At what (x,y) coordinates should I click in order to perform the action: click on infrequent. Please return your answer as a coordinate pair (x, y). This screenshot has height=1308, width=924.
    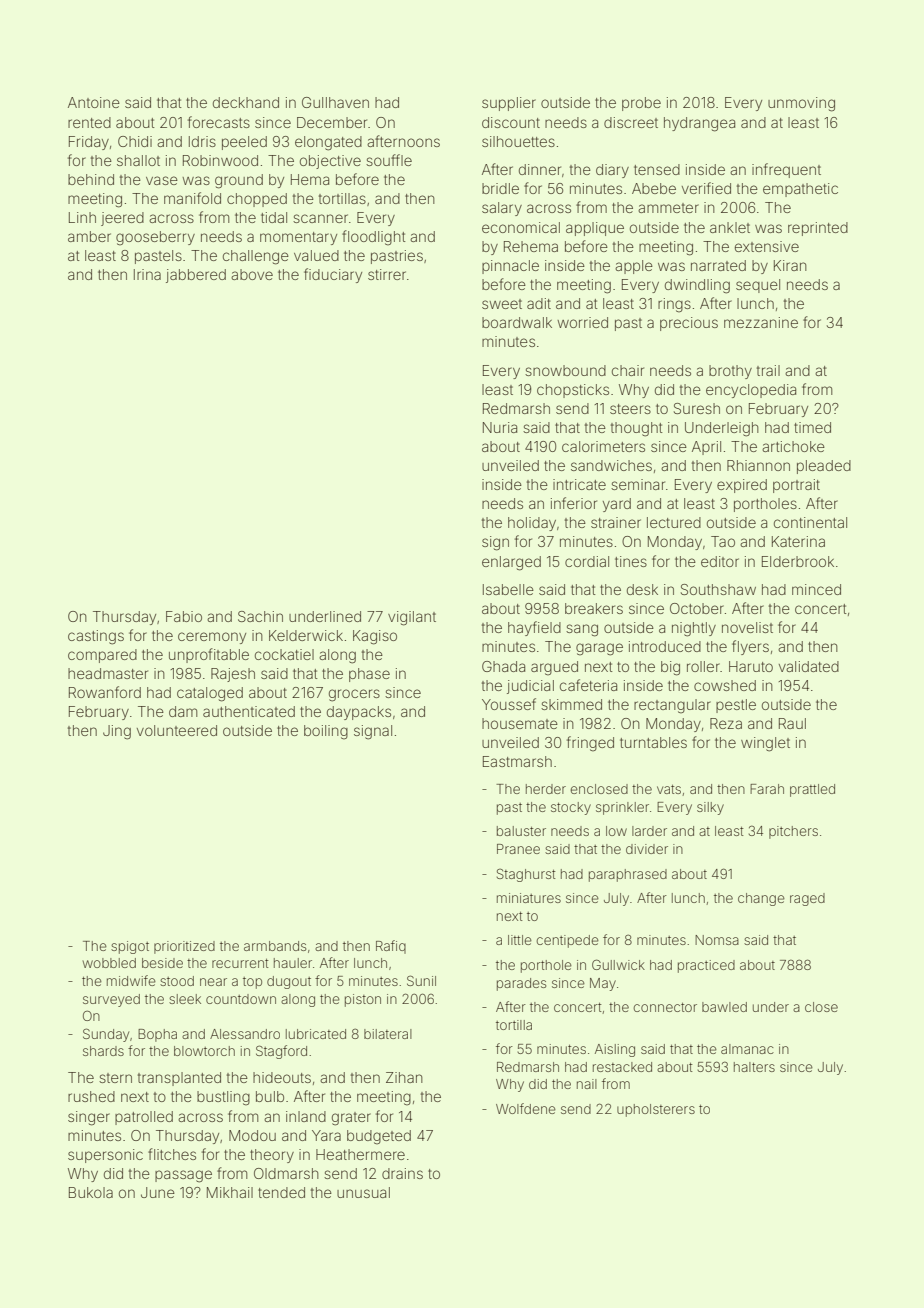
    Looking at the image, I should click on (786, 170).
